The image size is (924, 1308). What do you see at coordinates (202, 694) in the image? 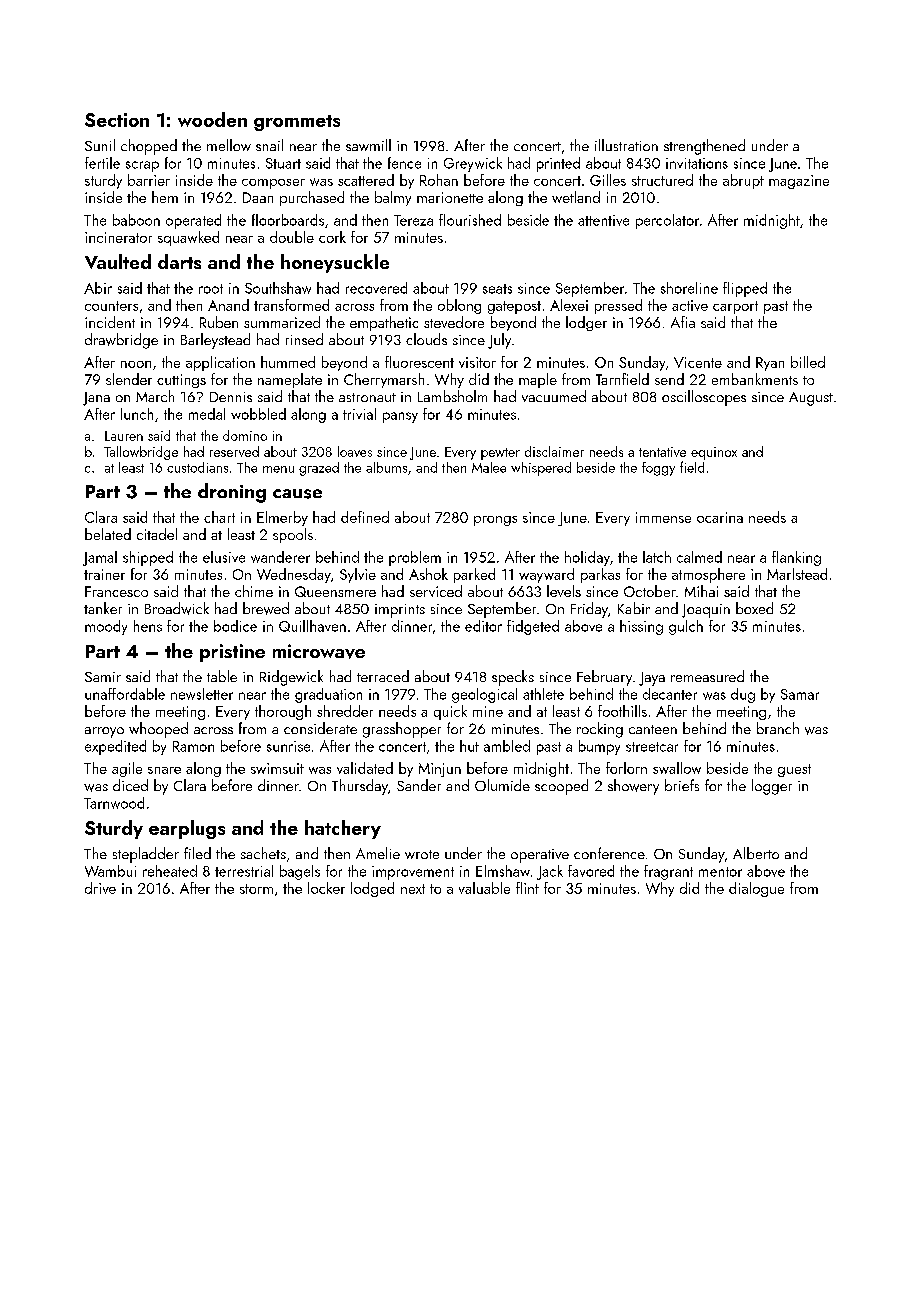
I see `newsletter` at bounding box center [202, 694].
